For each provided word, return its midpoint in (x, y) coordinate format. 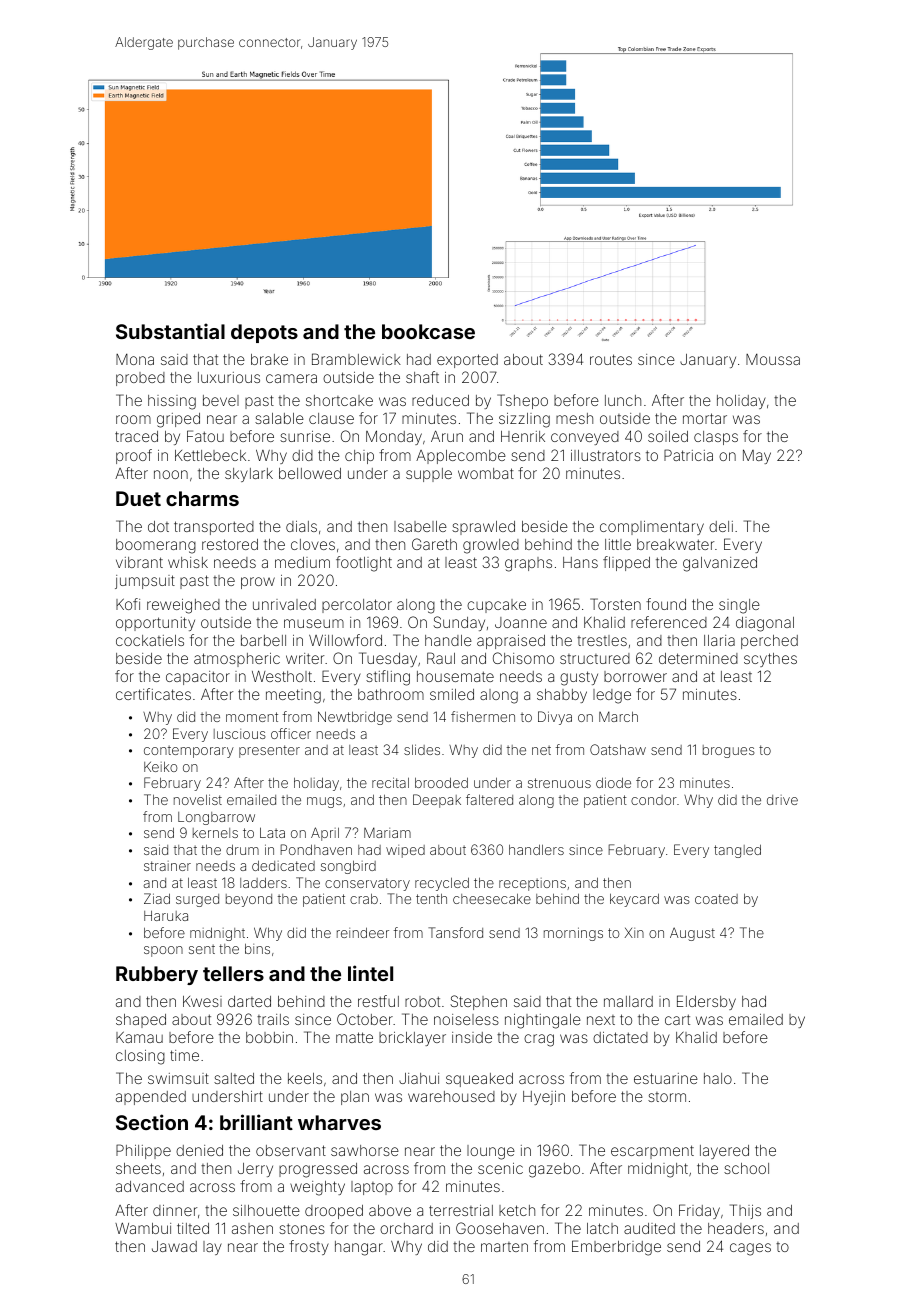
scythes (770, 660)
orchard (406, 1228)
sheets (138, 1168)
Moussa (773, 359)
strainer (167, 866)
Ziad (157, 898)
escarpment (652, 1152)
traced (136, 436)
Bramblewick (356, 359)
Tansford (455, 932)
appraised (511, 642)
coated (716, 899)
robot (422, 1001)
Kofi (128, 604)
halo (718, 1078)
